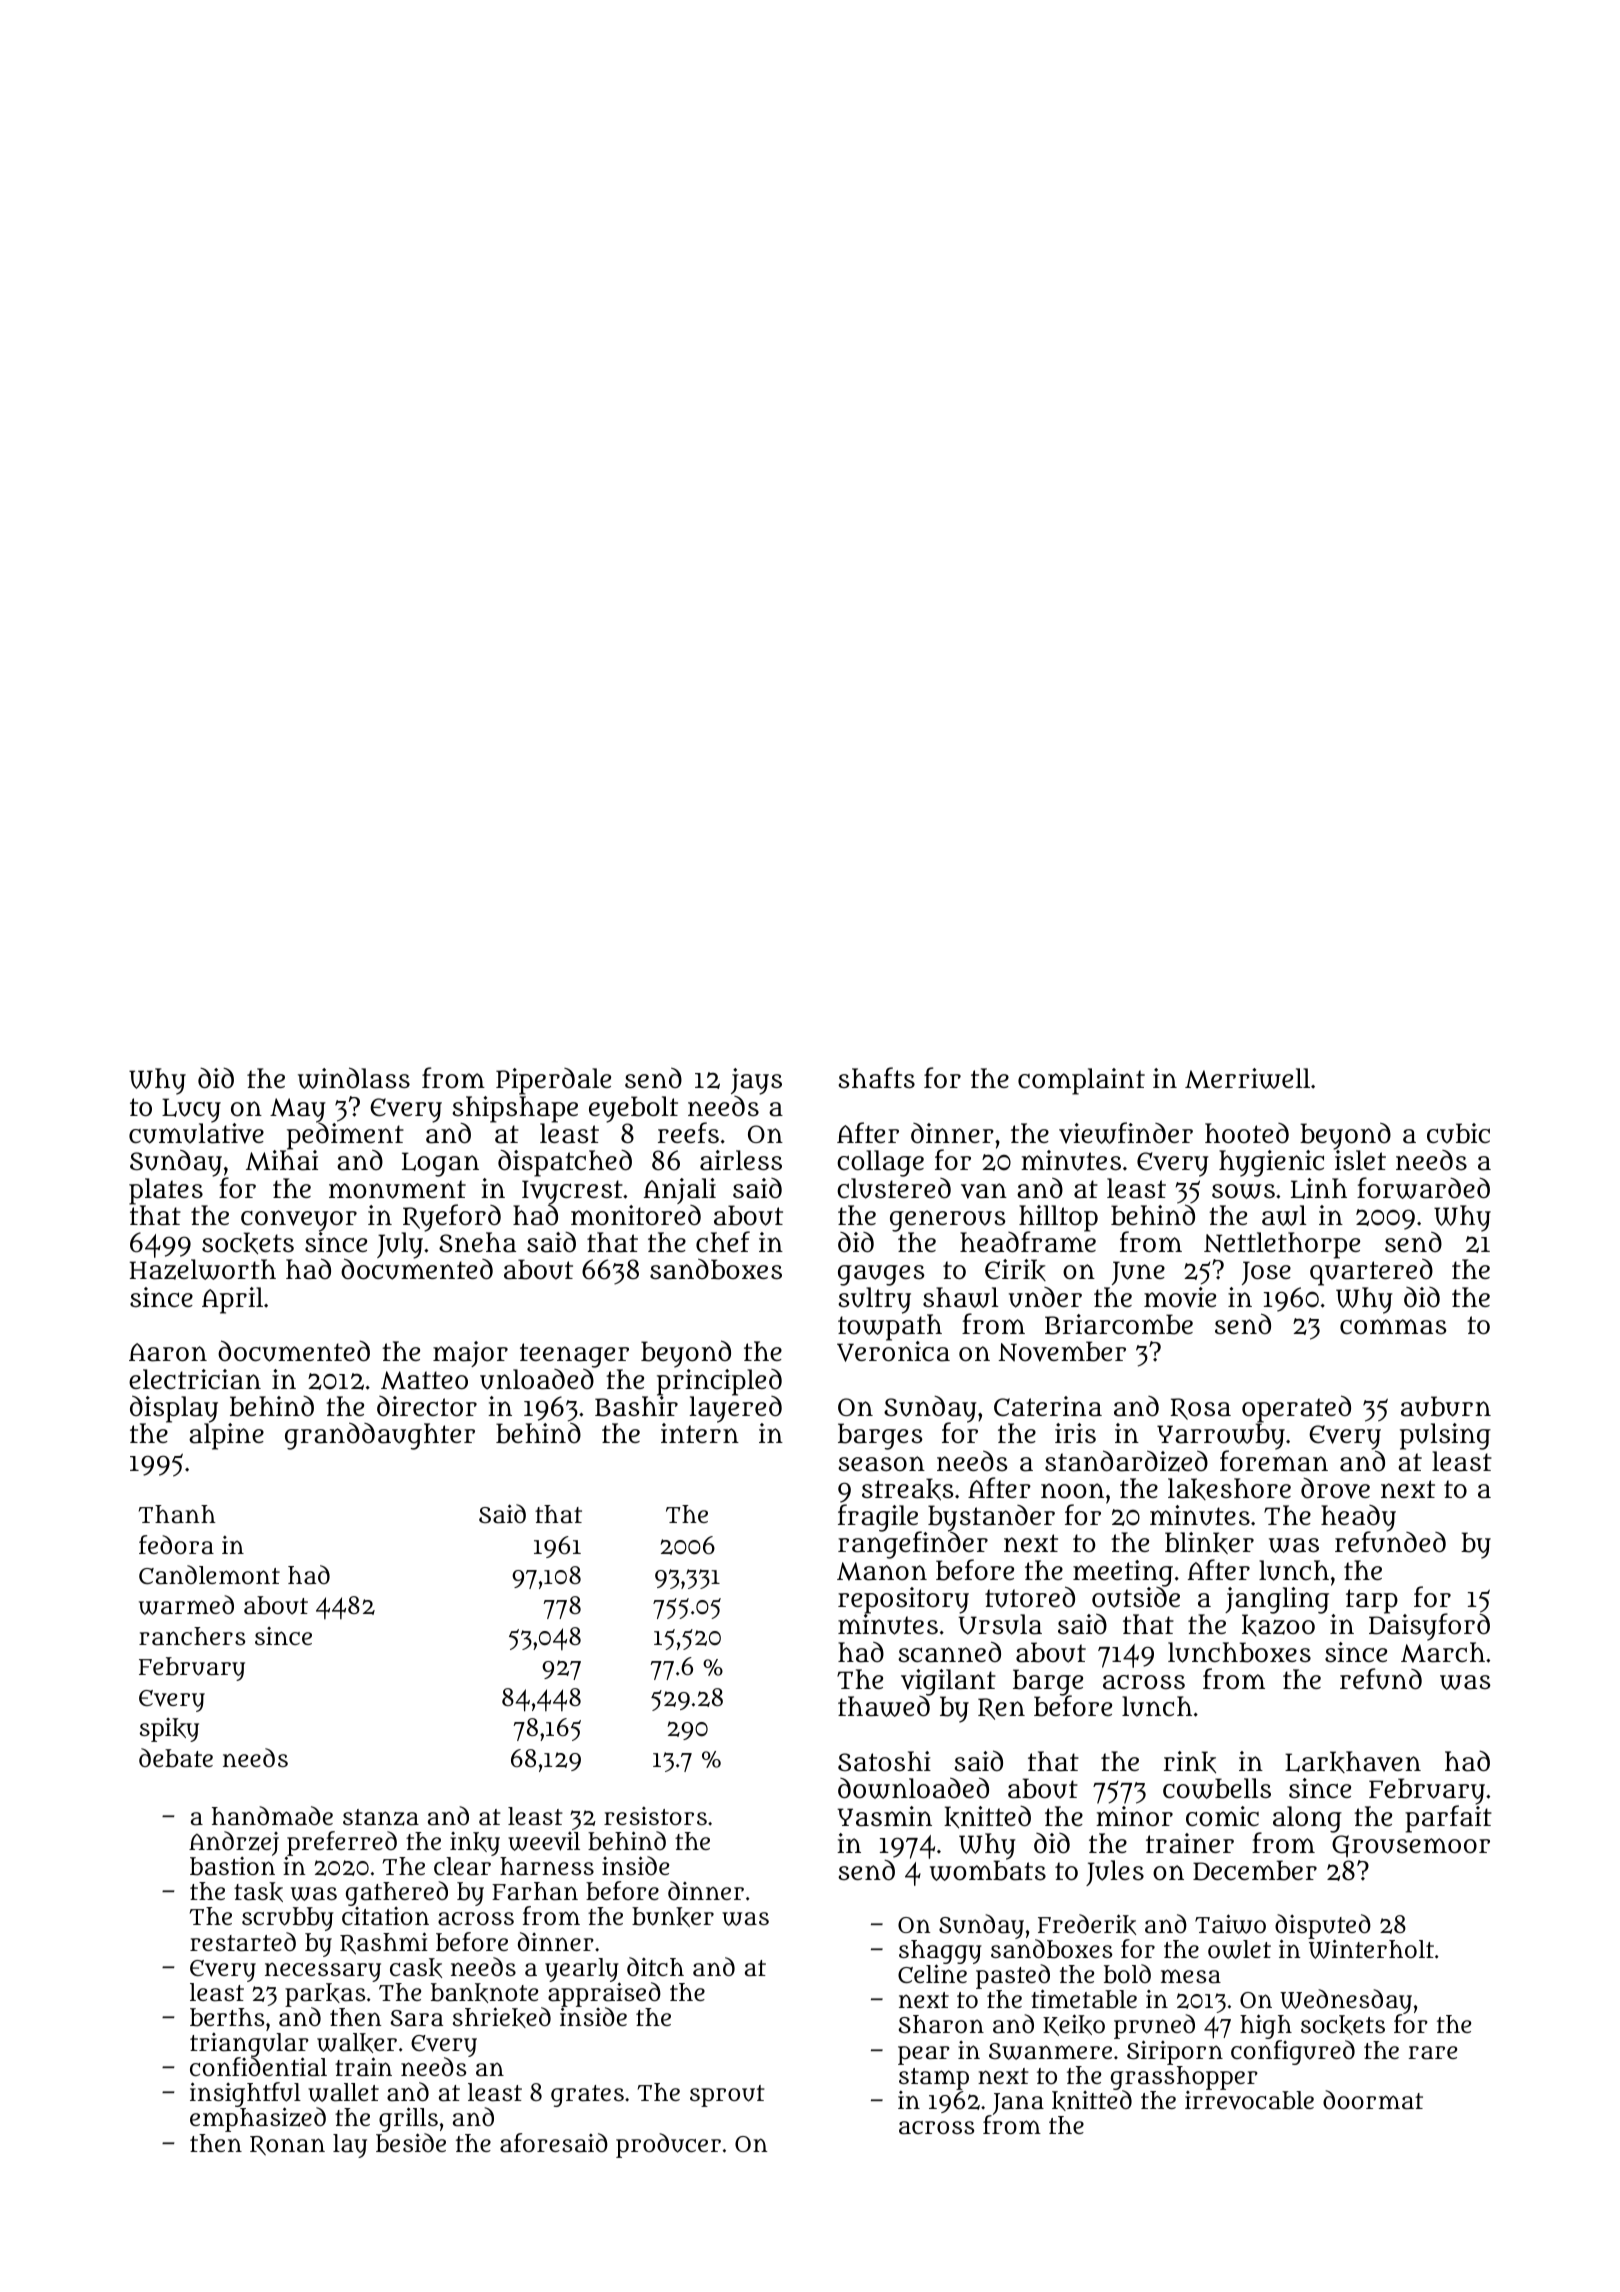  I want to click on teenager, so click(574, 1356).
